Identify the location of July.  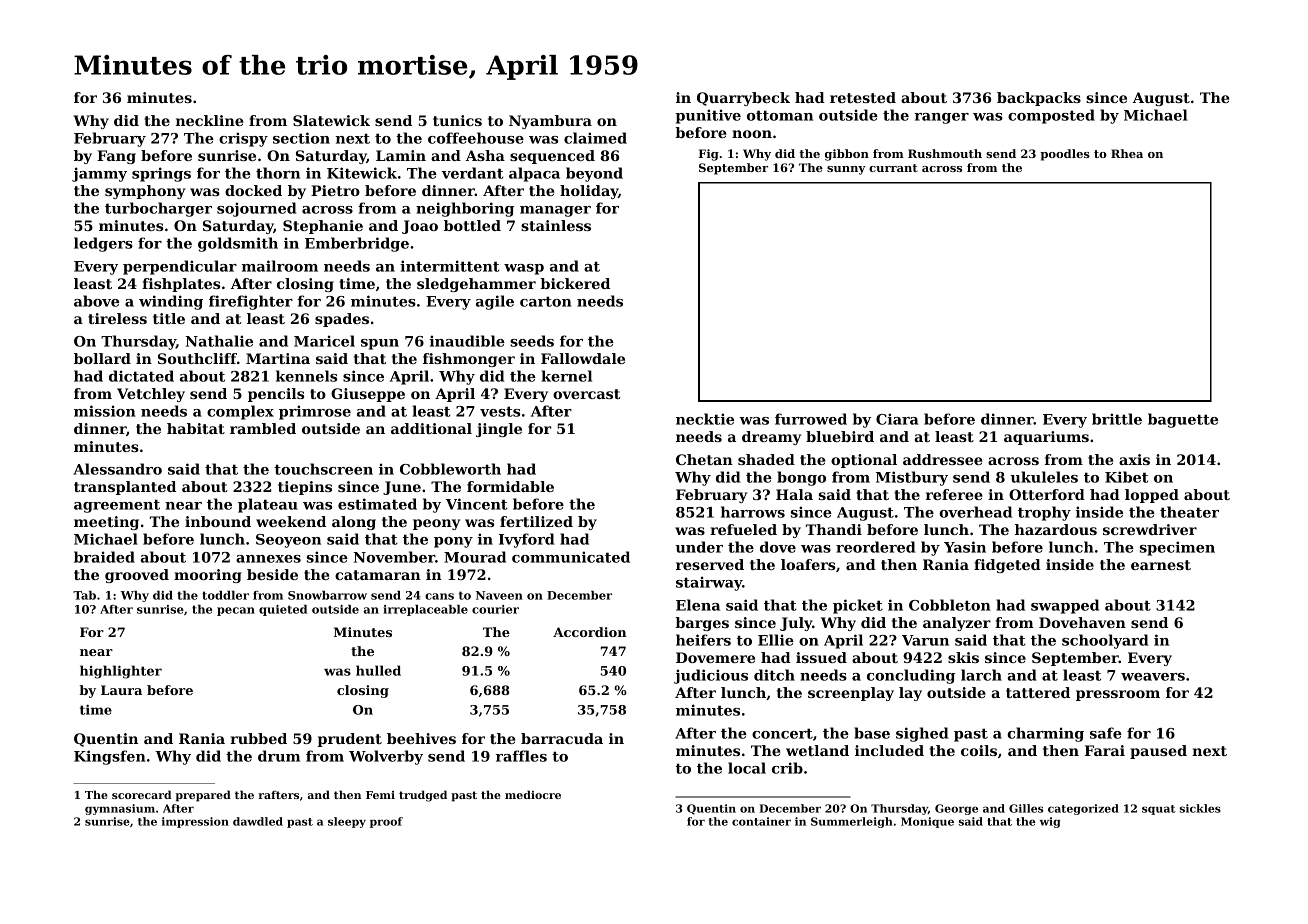
(796, 624).
